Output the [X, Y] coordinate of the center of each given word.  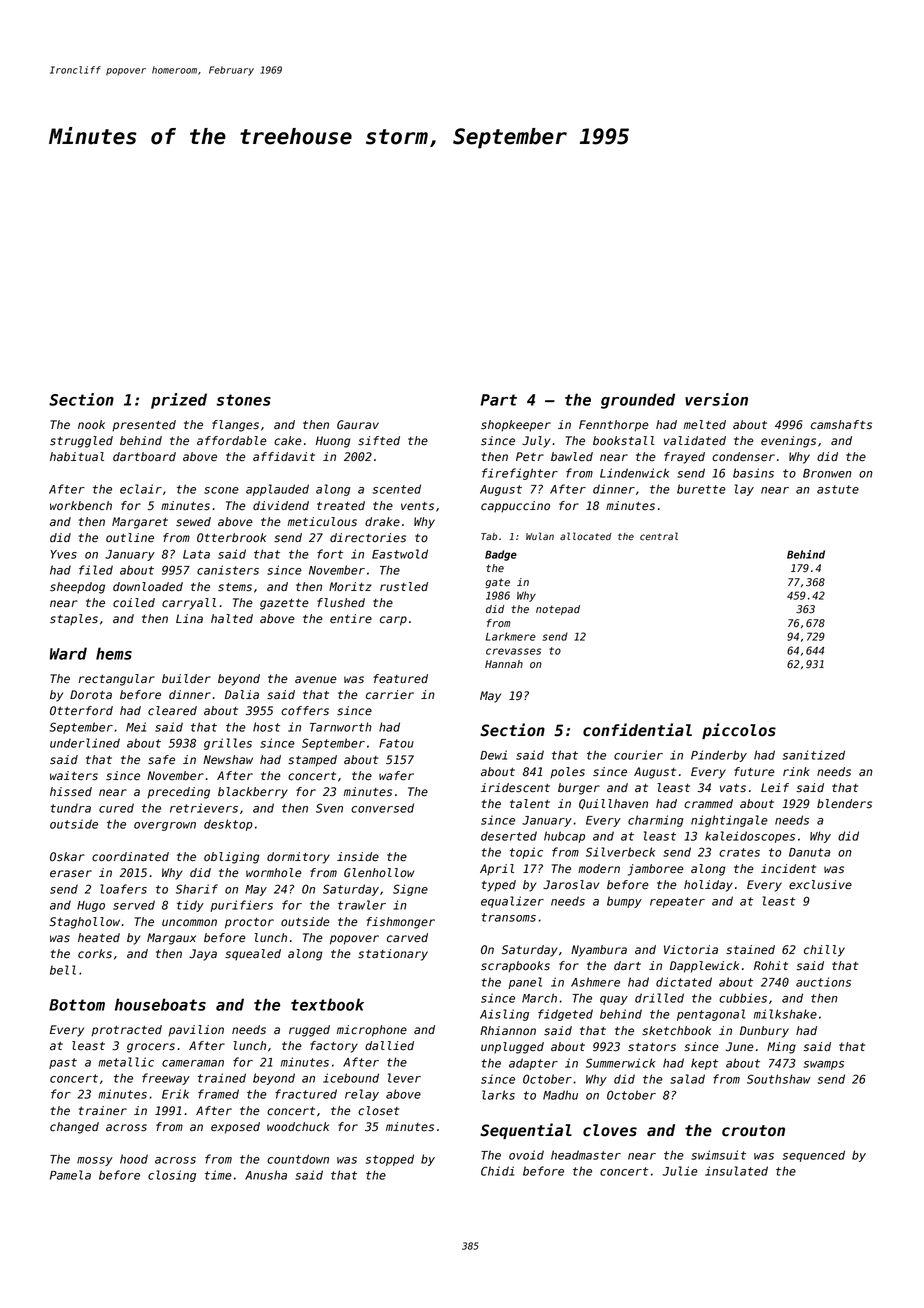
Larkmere [511, 636]
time [218, 1175]
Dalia [242, 694]
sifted [379, 441]
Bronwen [827, 473]
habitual [77, 456]
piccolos [739, 731]
